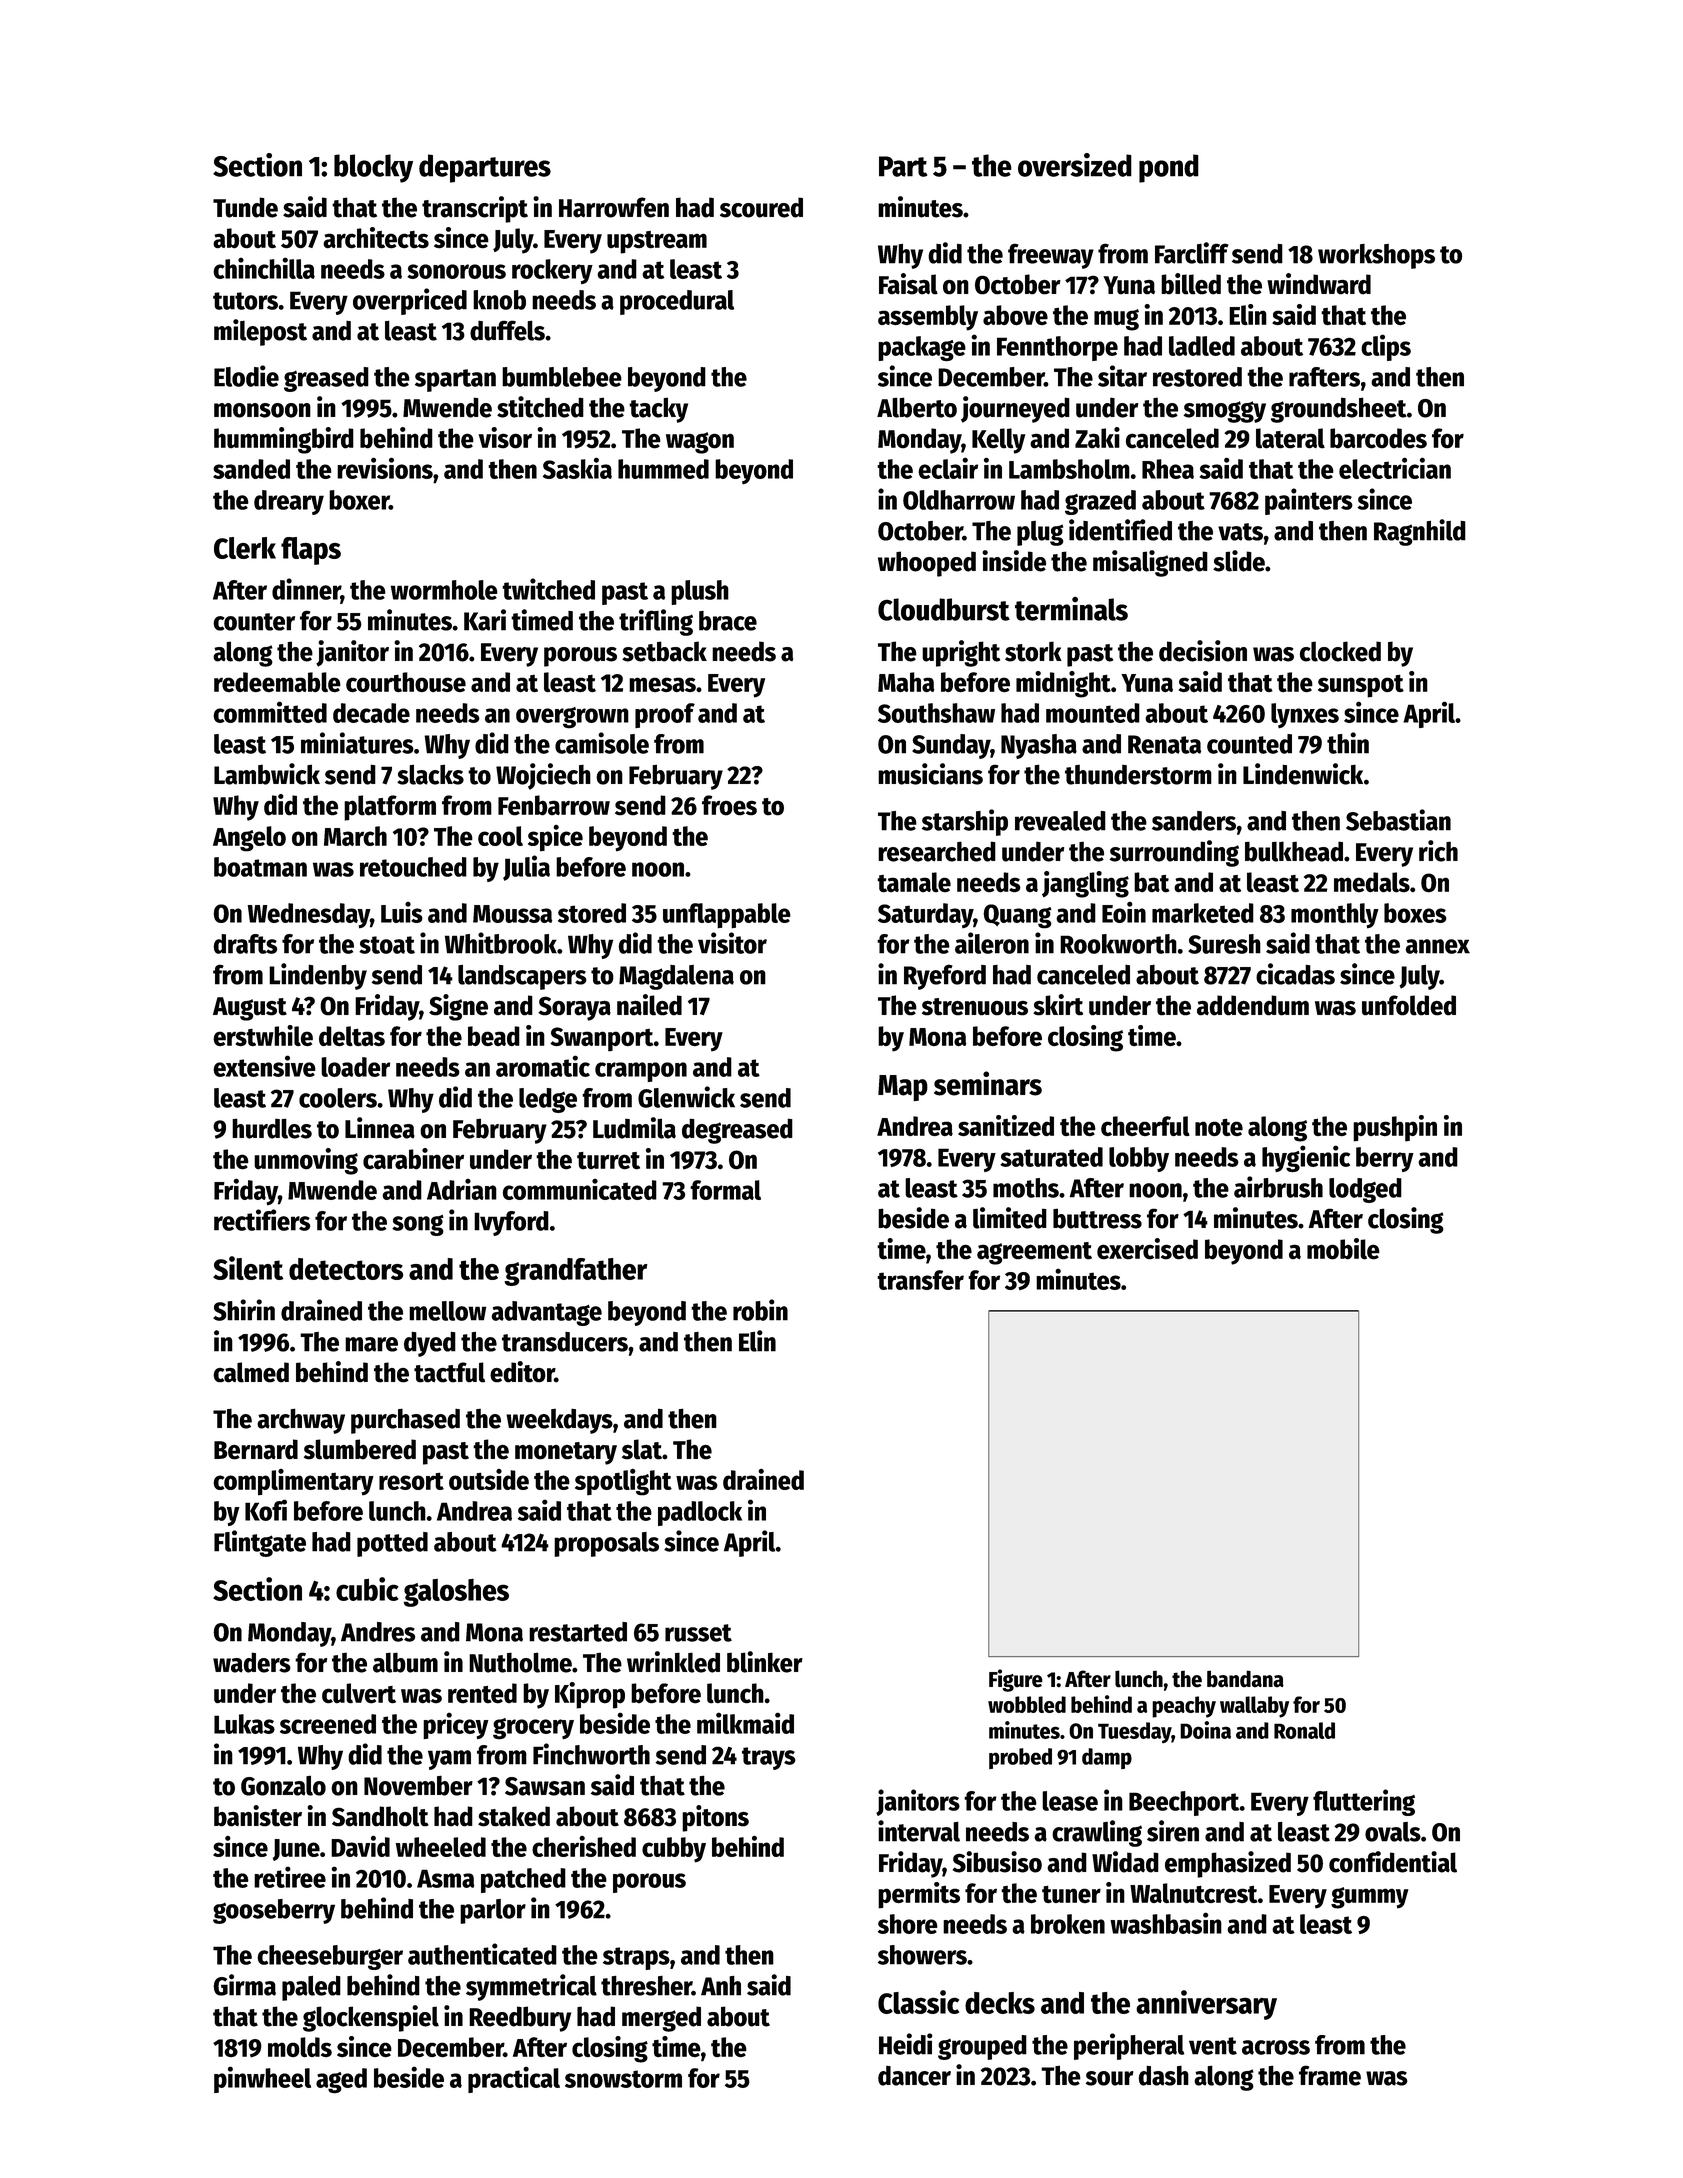  What do you see at coordinates (252, 1662) in the document?
I see `waders` at bounding box center [252, 1662].
